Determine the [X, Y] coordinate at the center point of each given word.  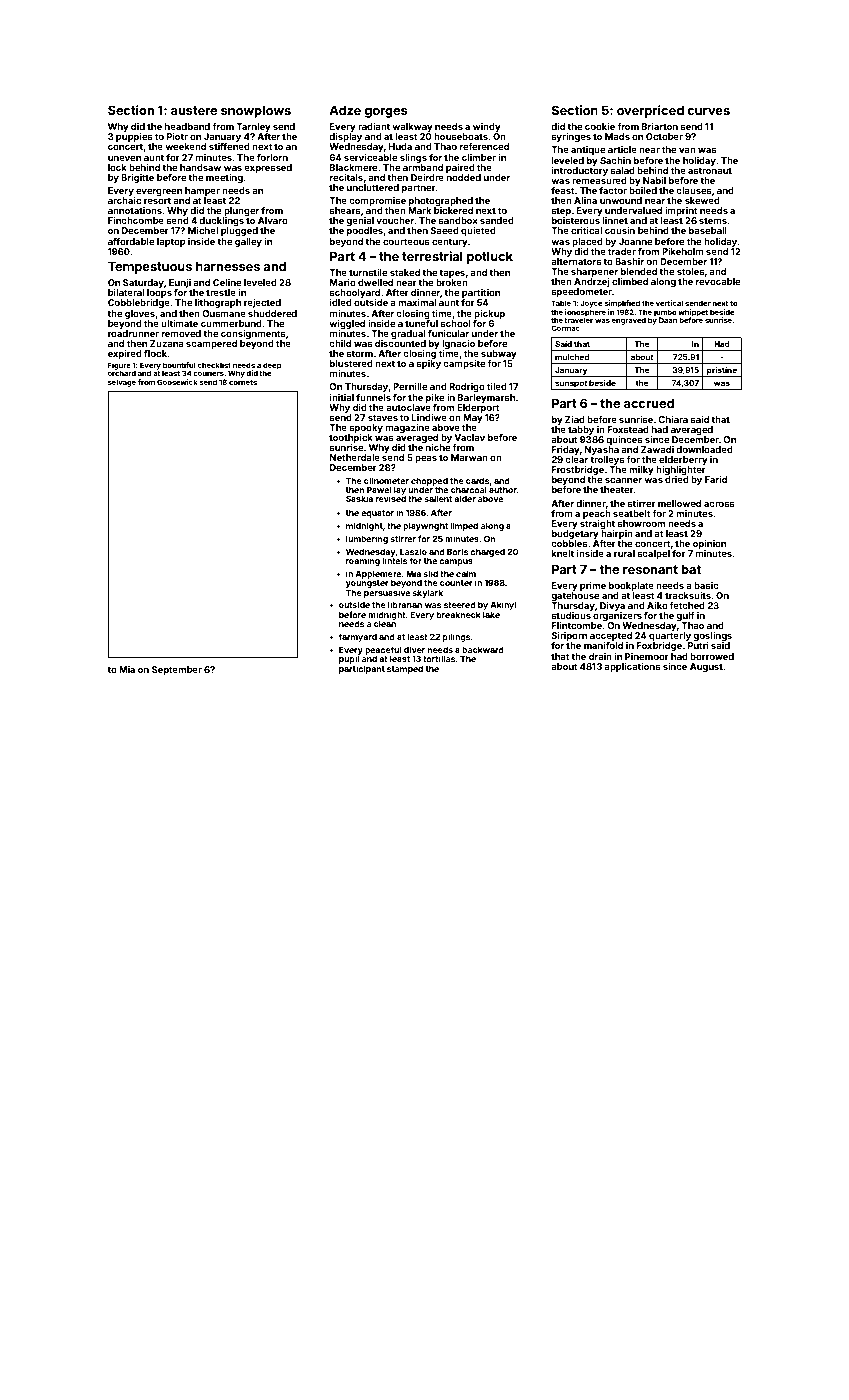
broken [452, 282]
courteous [406, 241]
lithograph [218, 303]
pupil [349, 659]
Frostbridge [578, 470]
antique [588, 150]
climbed [630, 281]
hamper [202, 191]
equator [377, 514]
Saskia [359, 498]
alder [465, 498]
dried [677, 479]
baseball [708, 230]
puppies [134, 137]
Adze [345, 110]
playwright [425, 526]
